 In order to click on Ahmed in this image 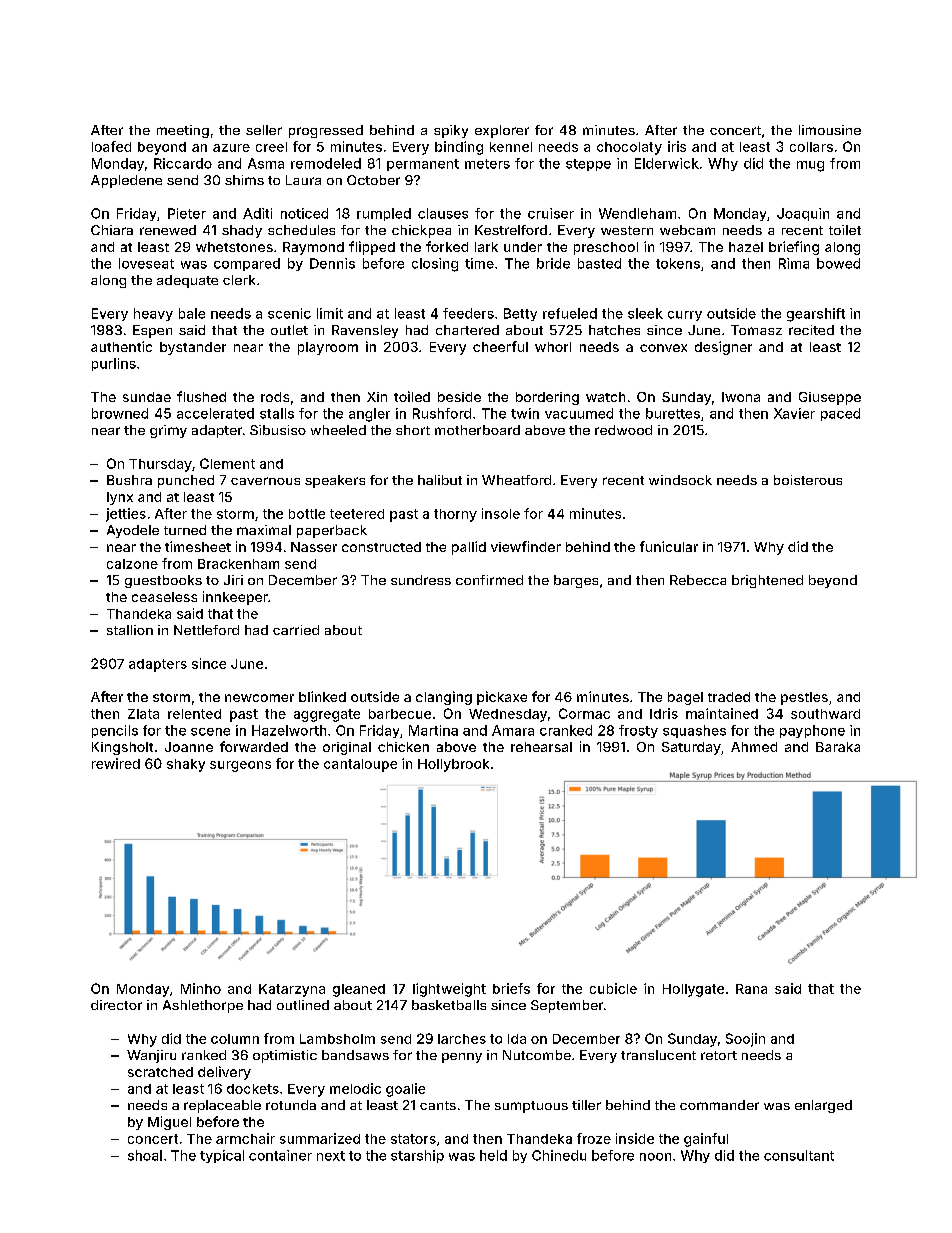, I will do `click(754, 747)`.
